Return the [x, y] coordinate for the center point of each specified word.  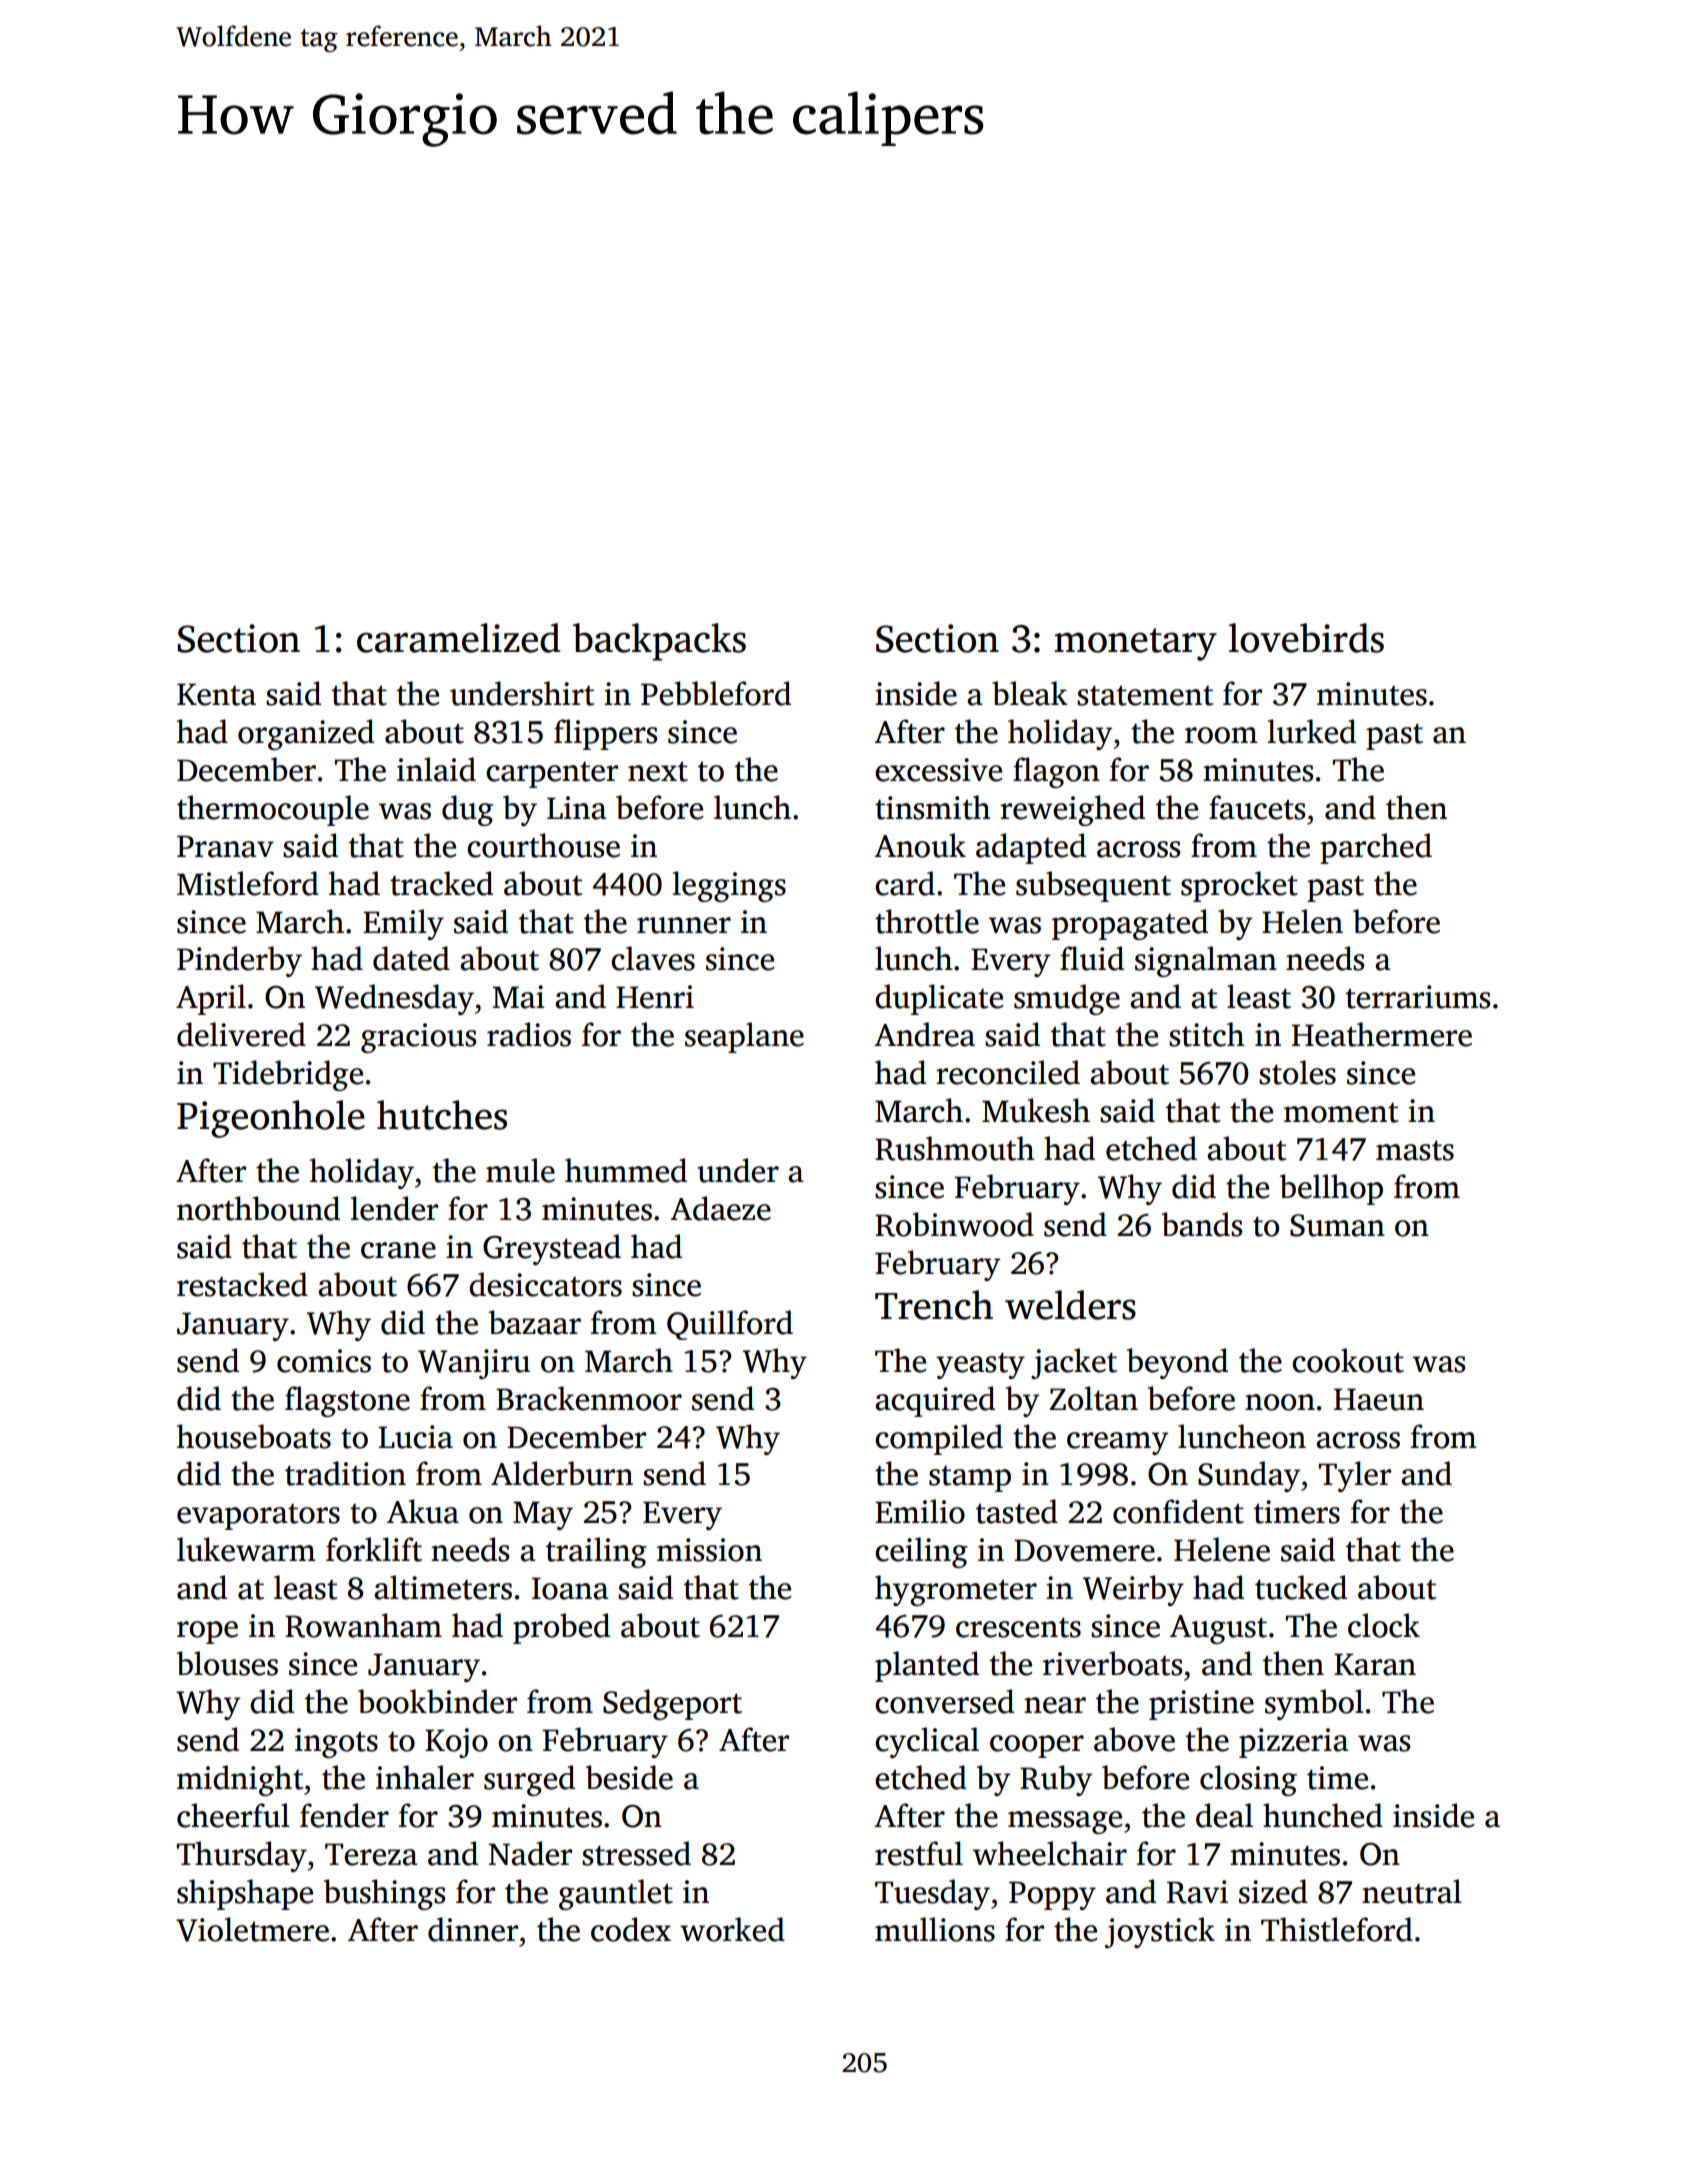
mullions [935, 1929]
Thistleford [1337, 1929]
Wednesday [394, 999]
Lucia [416, 1437]
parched [1376, 848]
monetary [1135, 644]
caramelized [458, 638]
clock [1384, 1625]
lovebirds [1306, 638]
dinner [473, 1929]
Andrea [924, 1034]
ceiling [921, 1552]
